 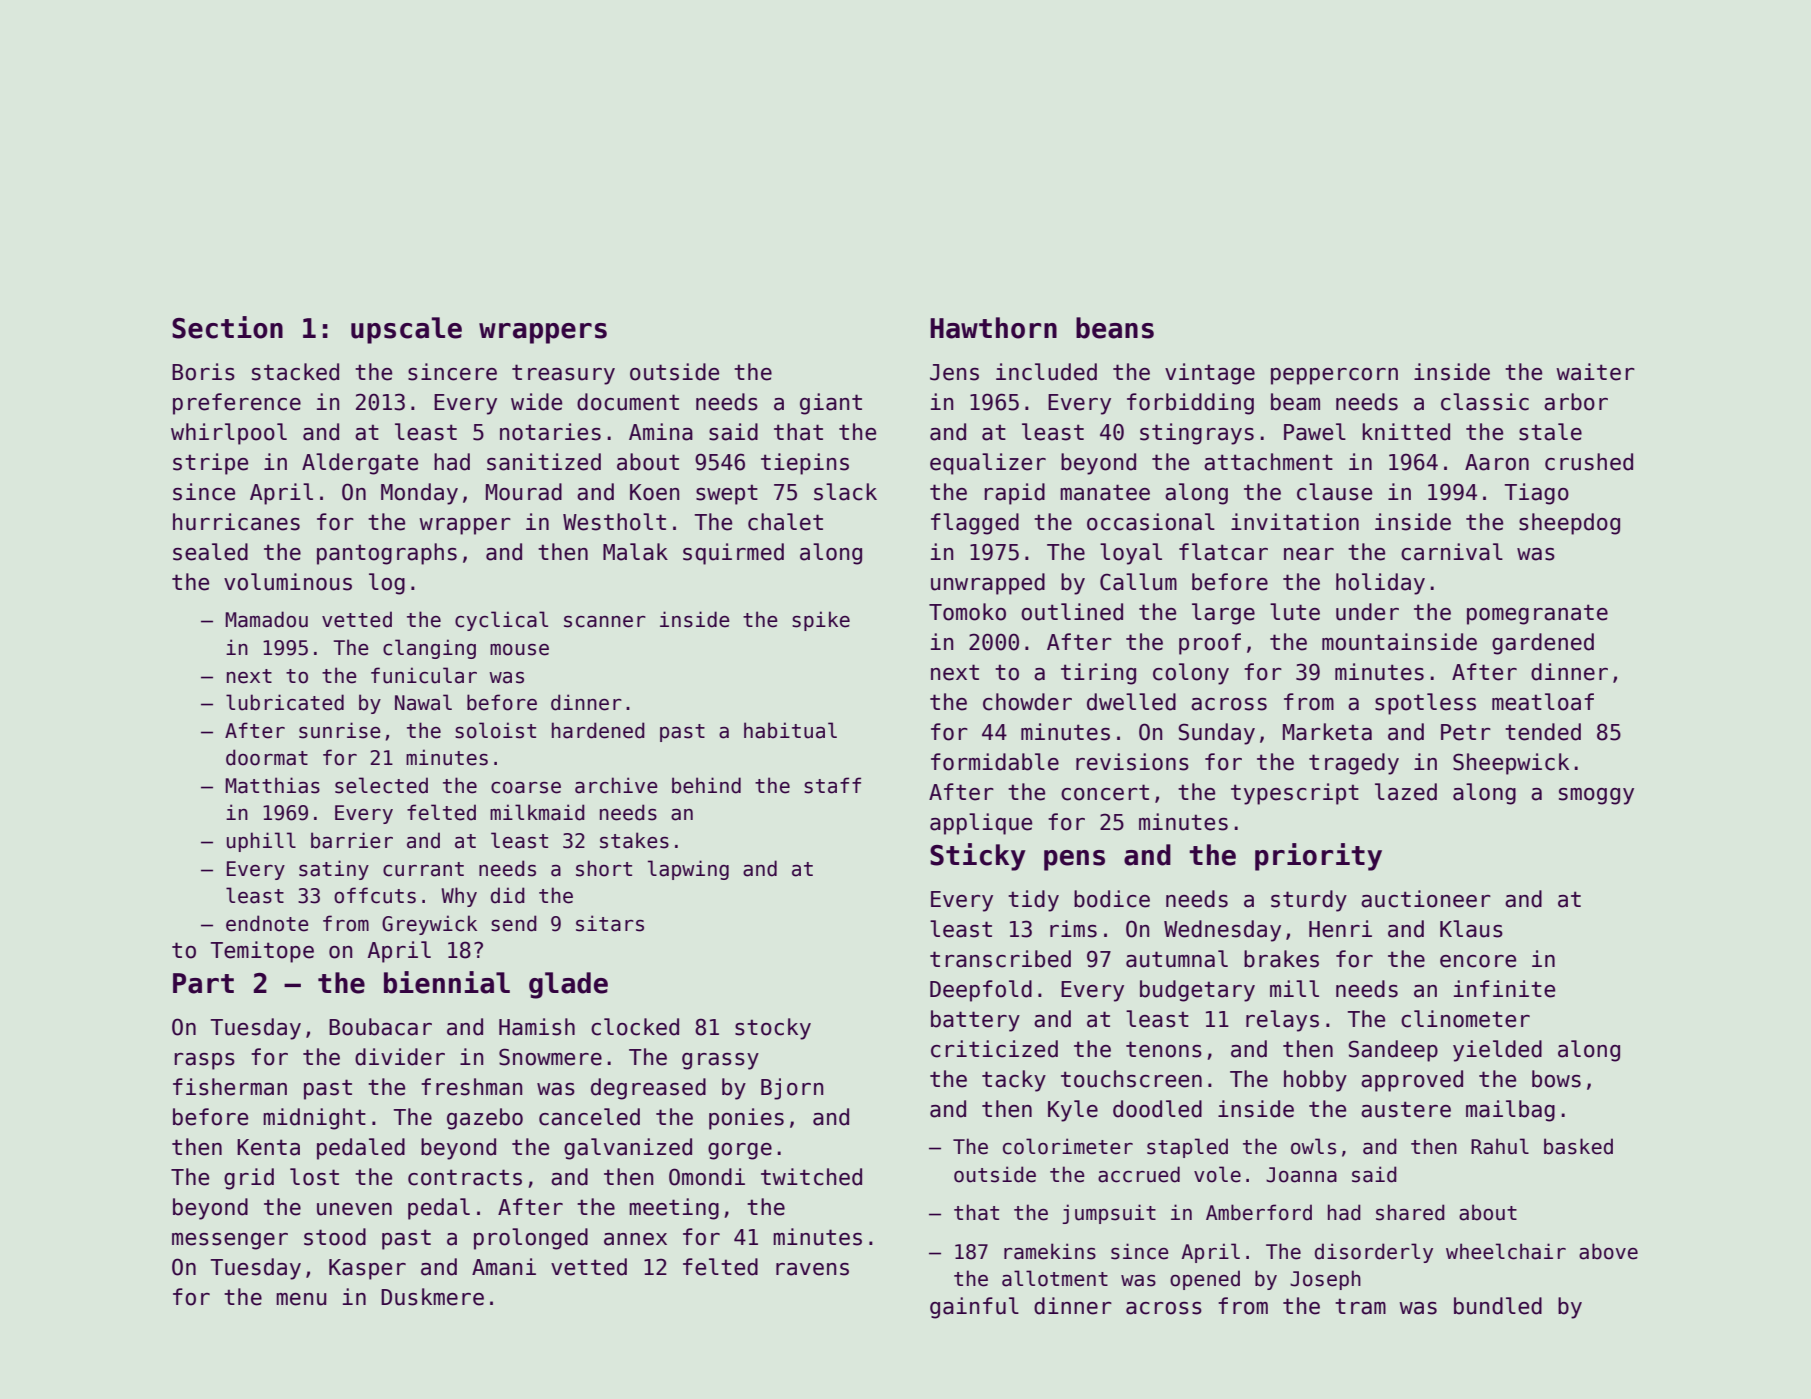 I want to click on tram, so click(x=1360, y=1306).
